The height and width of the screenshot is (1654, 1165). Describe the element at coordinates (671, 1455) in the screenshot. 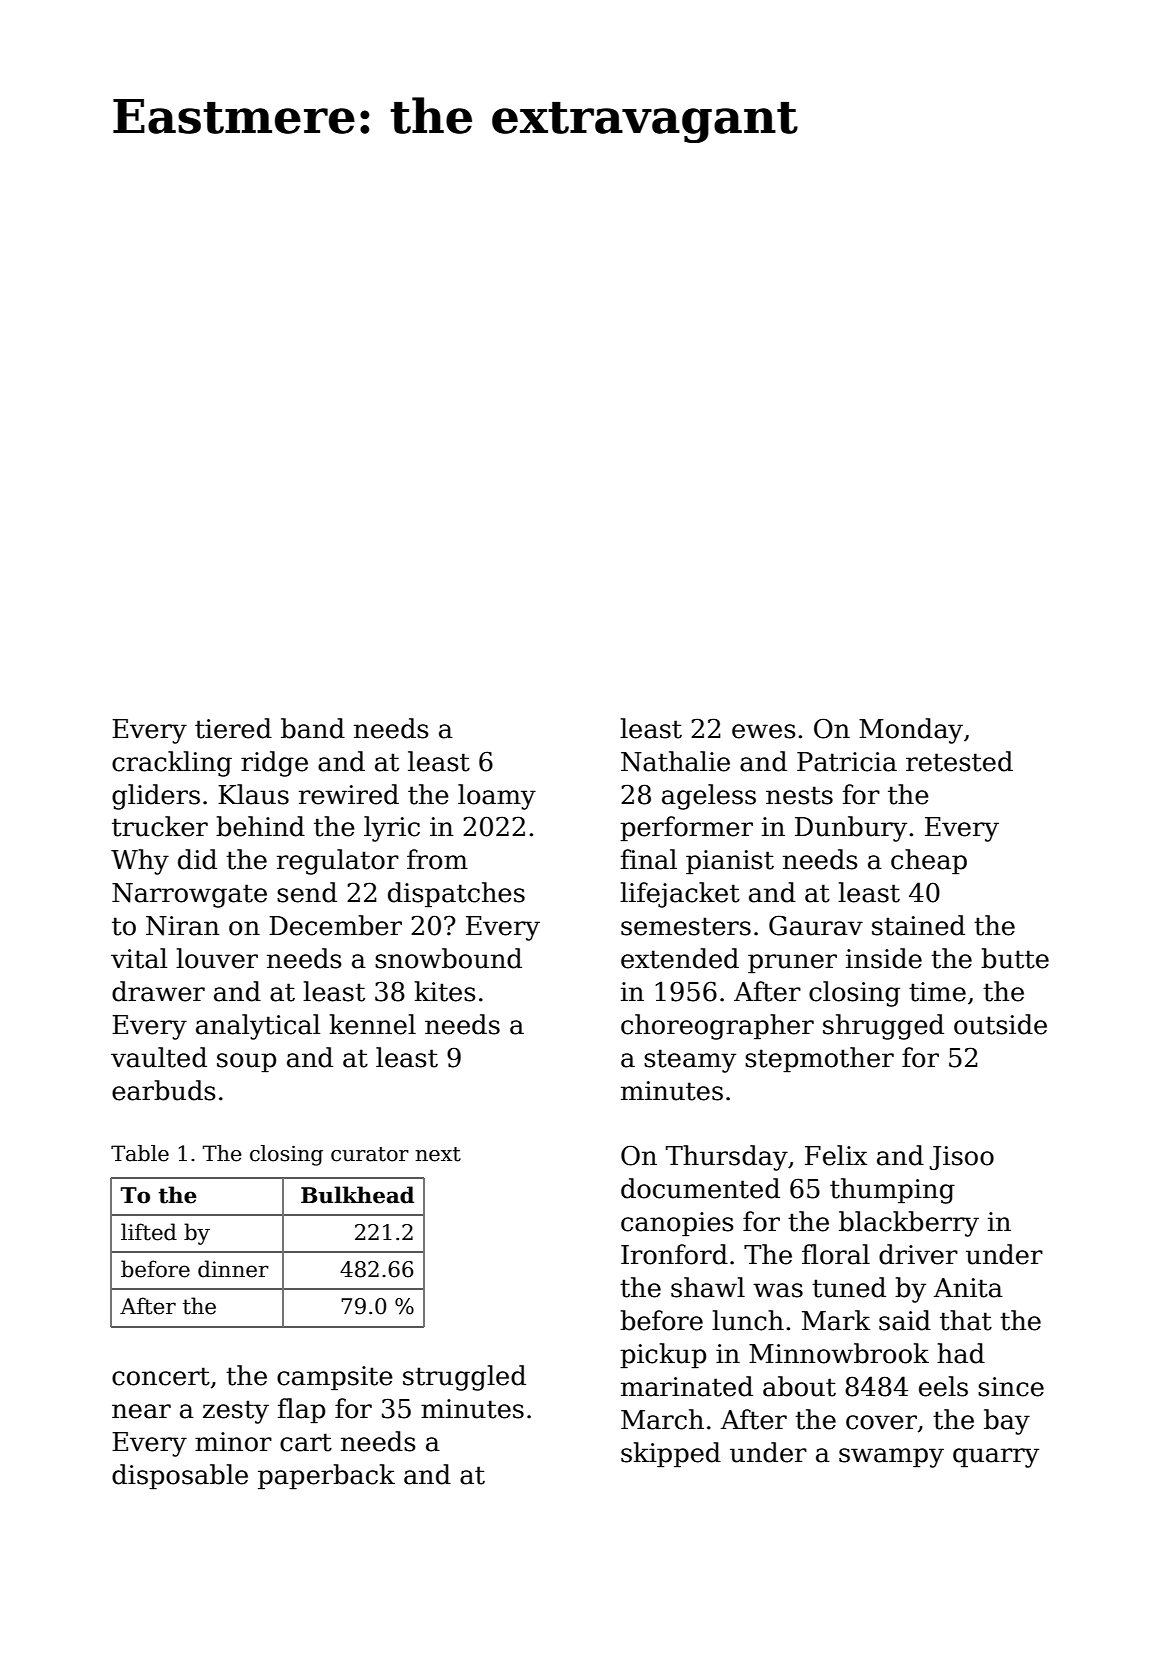

I see `skipped` at that location.
